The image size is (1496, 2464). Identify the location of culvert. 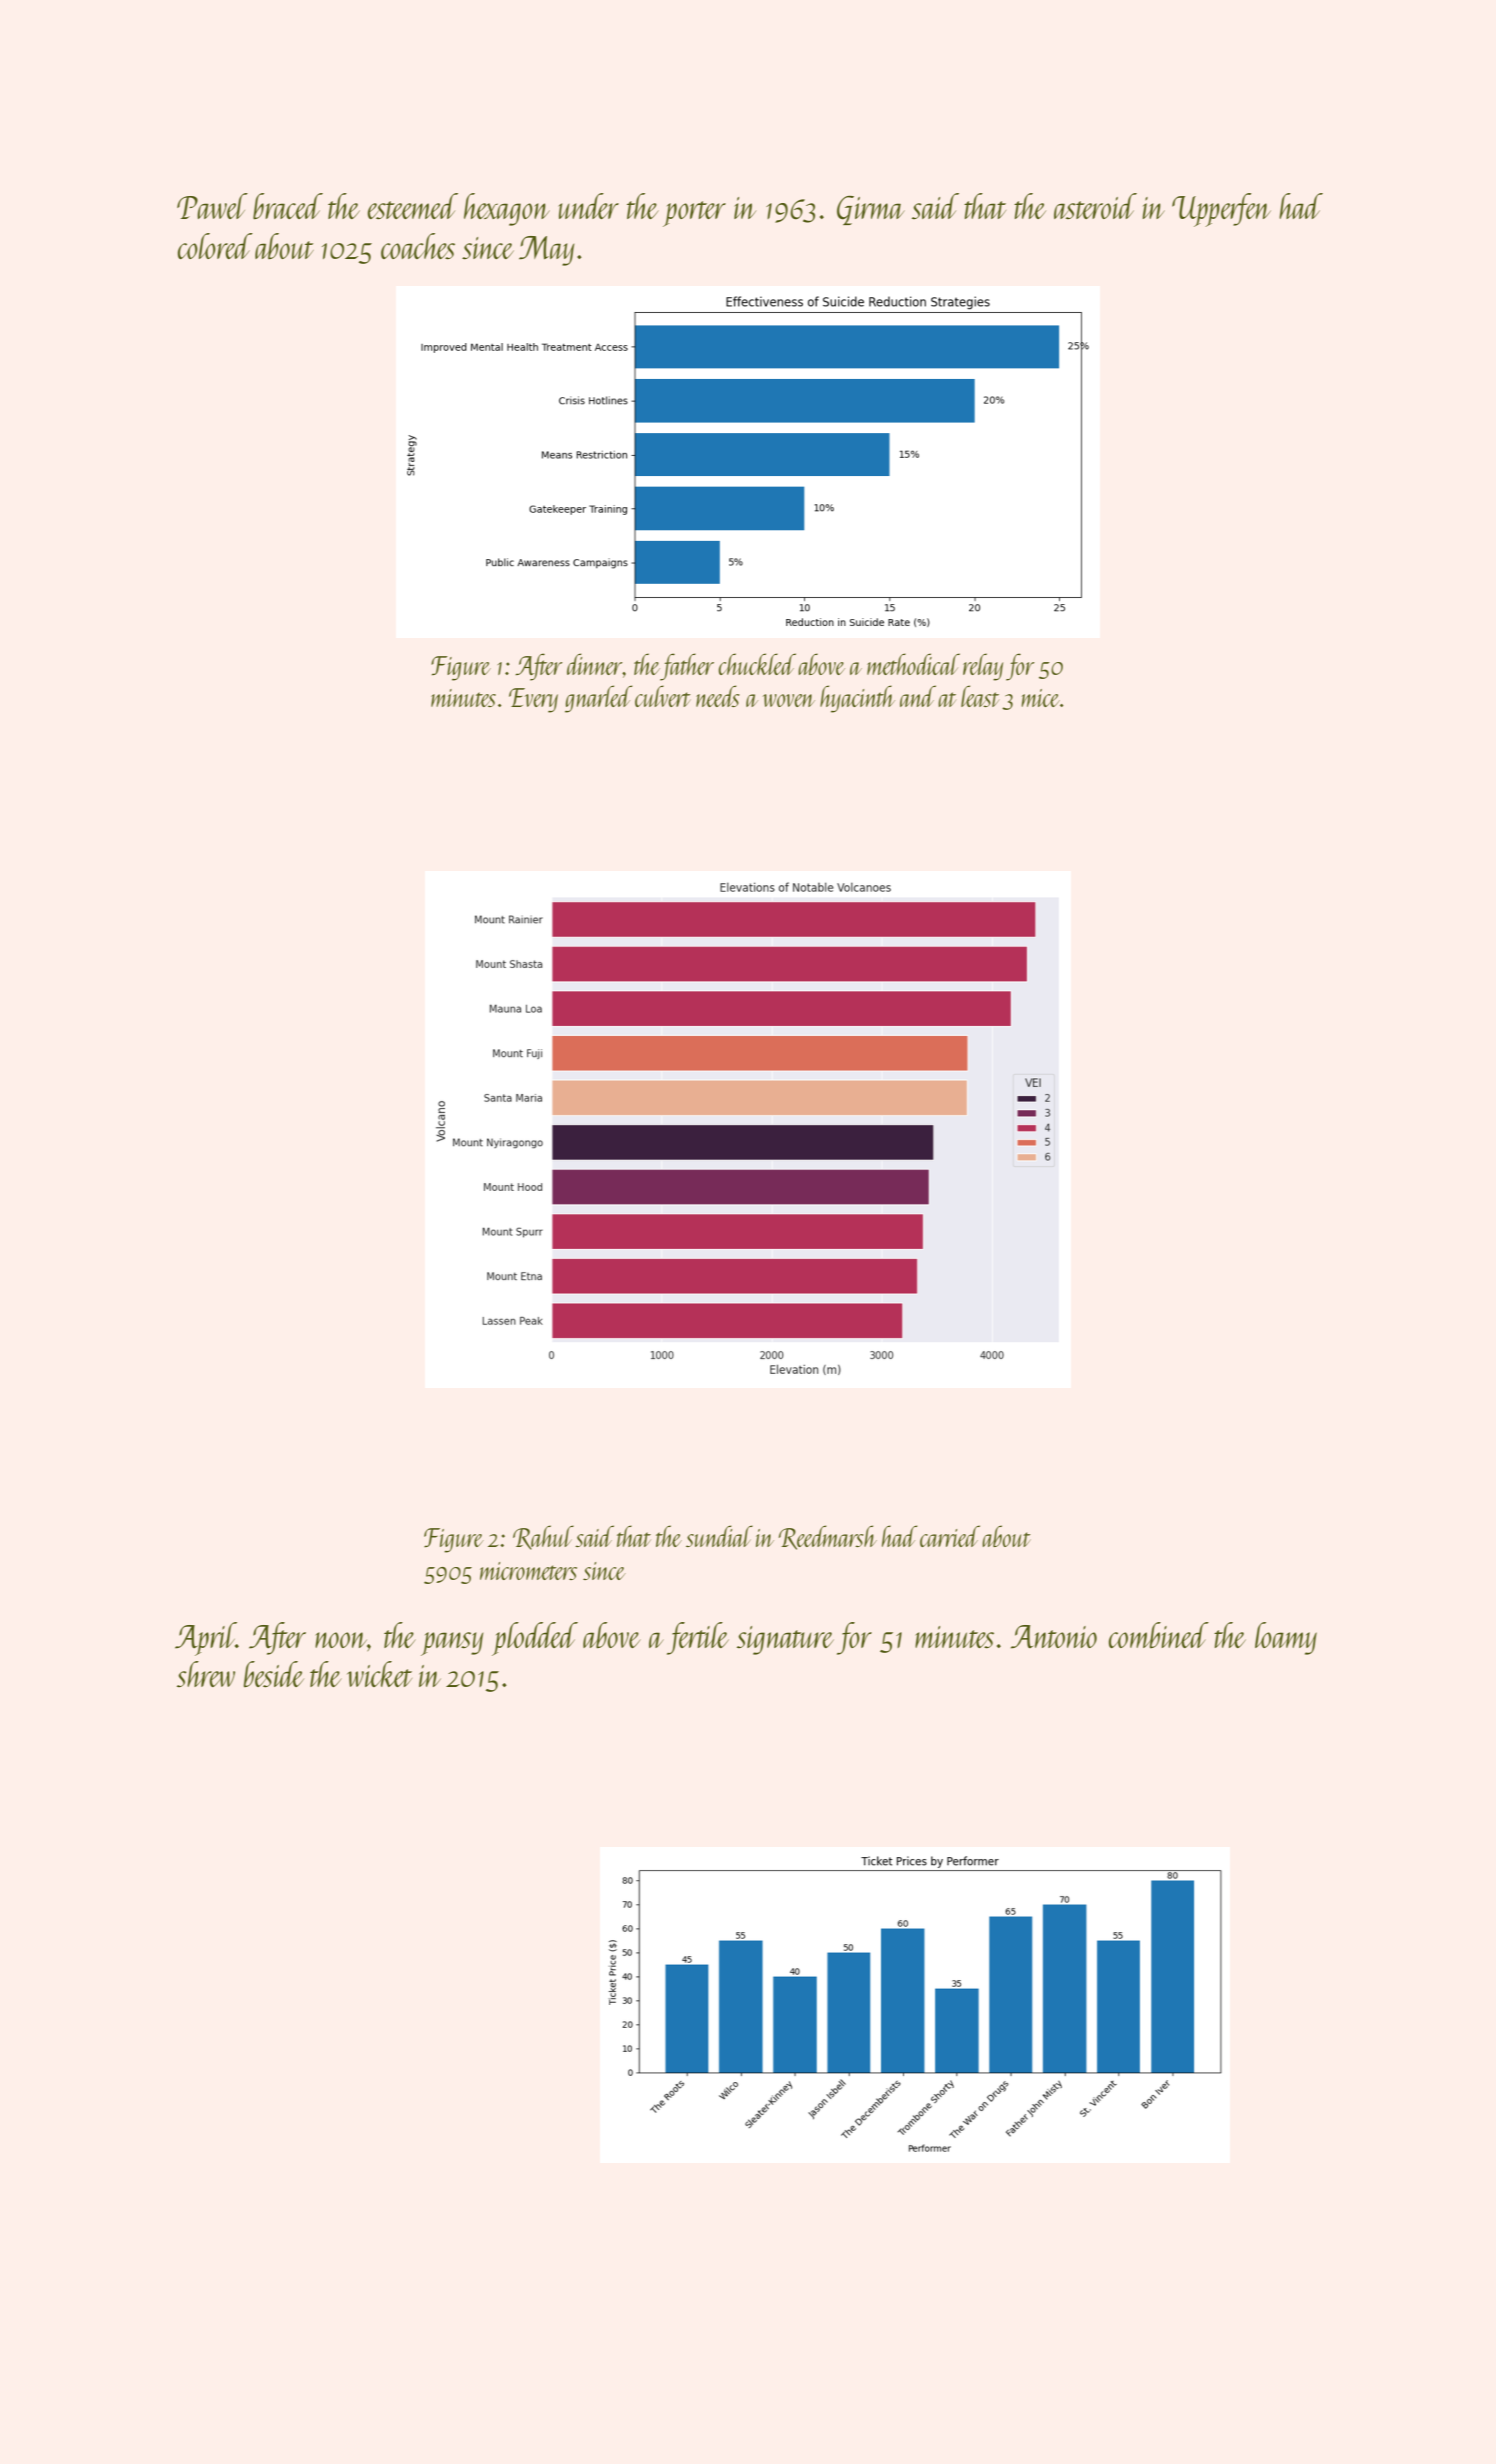
(663, 696).
